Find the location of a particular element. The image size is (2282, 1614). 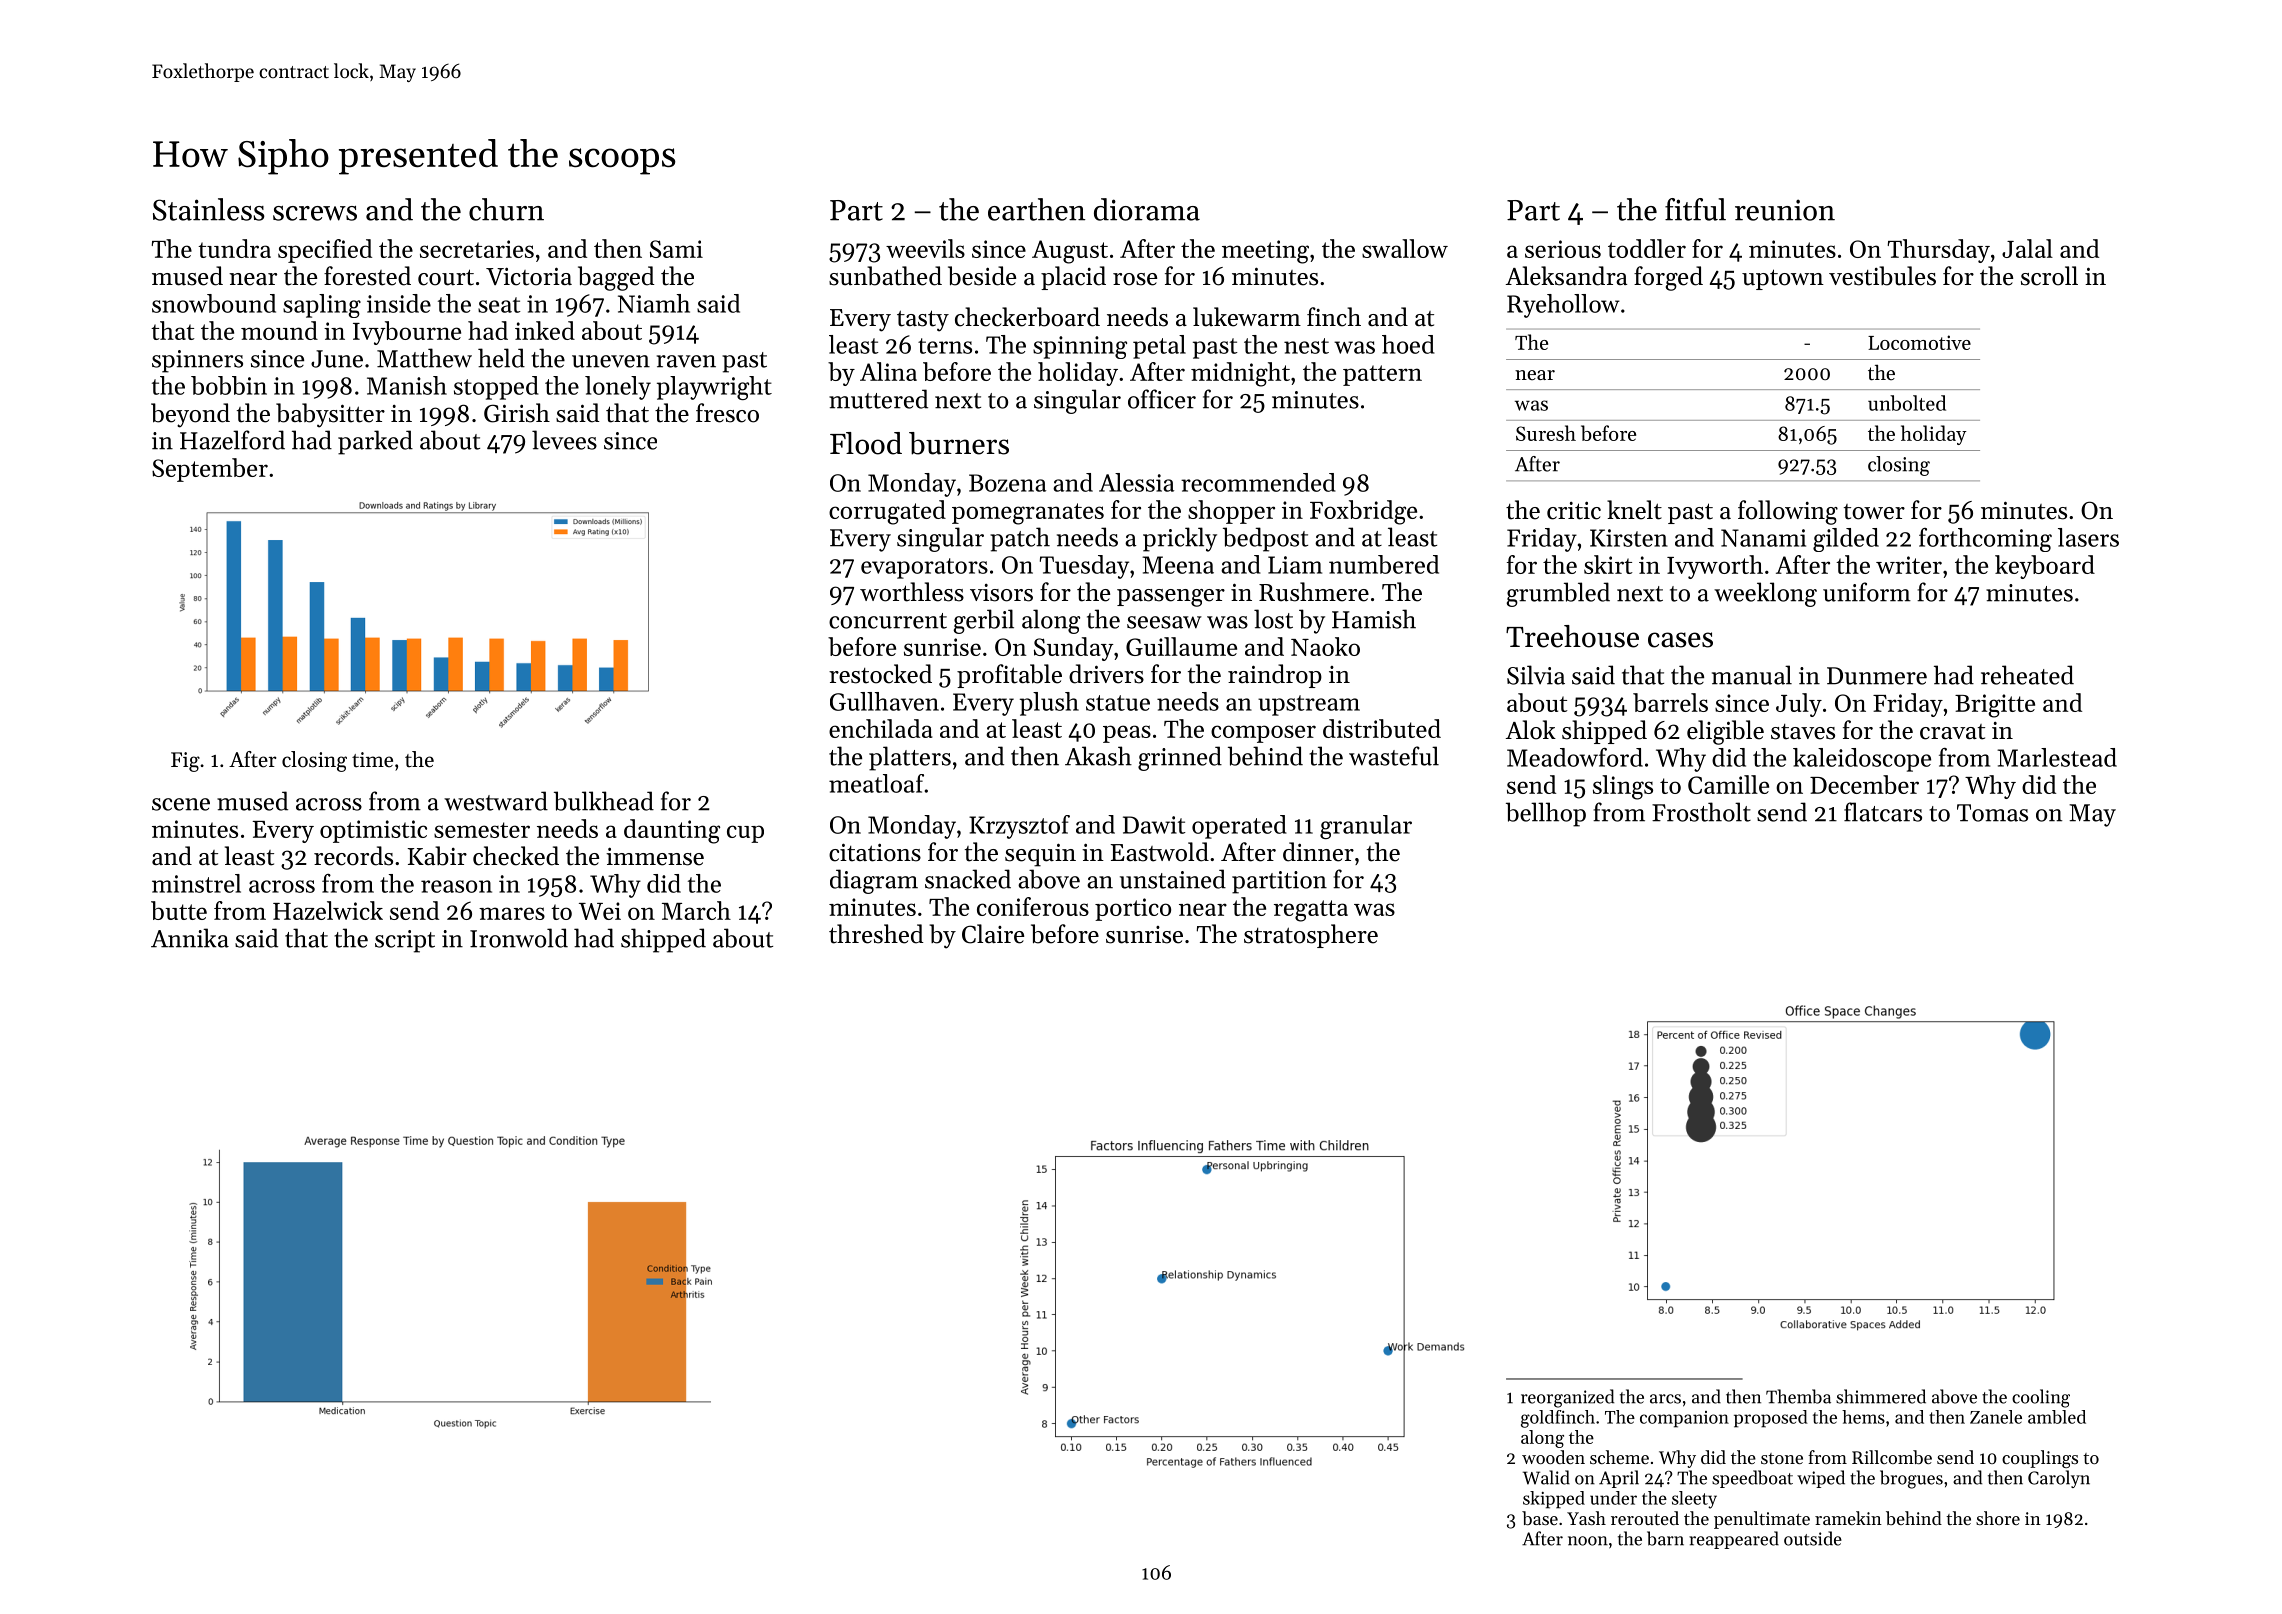

scene is located at coordinates (181, 804).
